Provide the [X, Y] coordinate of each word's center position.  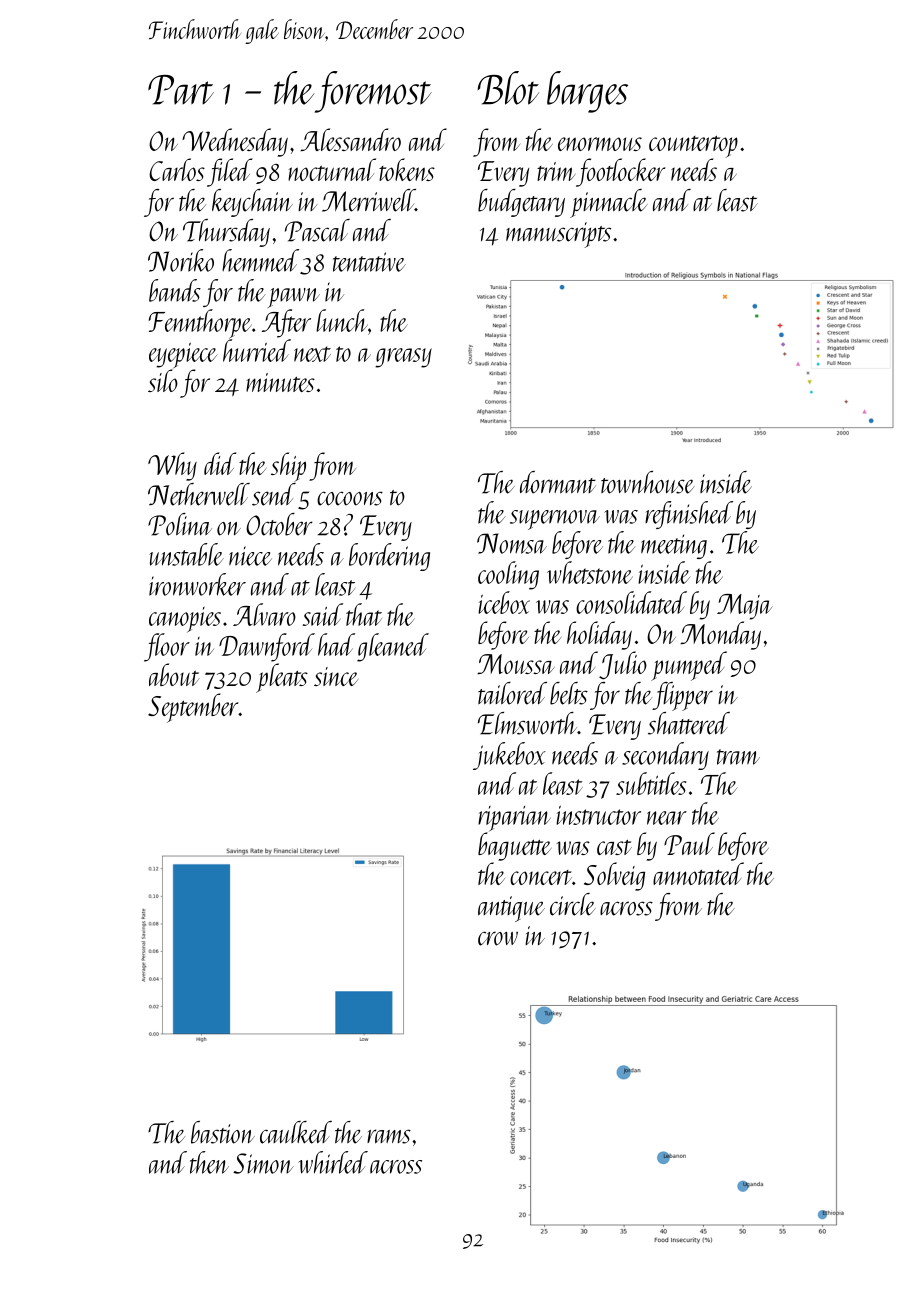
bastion [223, 1132]
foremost [373, 92]
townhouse [648, 482]
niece [250, 556]
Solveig [614, 876]
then [209, 1162]
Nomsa [512, 543]
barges [587, 92]
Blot [508, 88]
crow [498, 938]
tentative [369, 262]
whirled [333, 1162]
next [312, 354]
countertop [693, 147]
